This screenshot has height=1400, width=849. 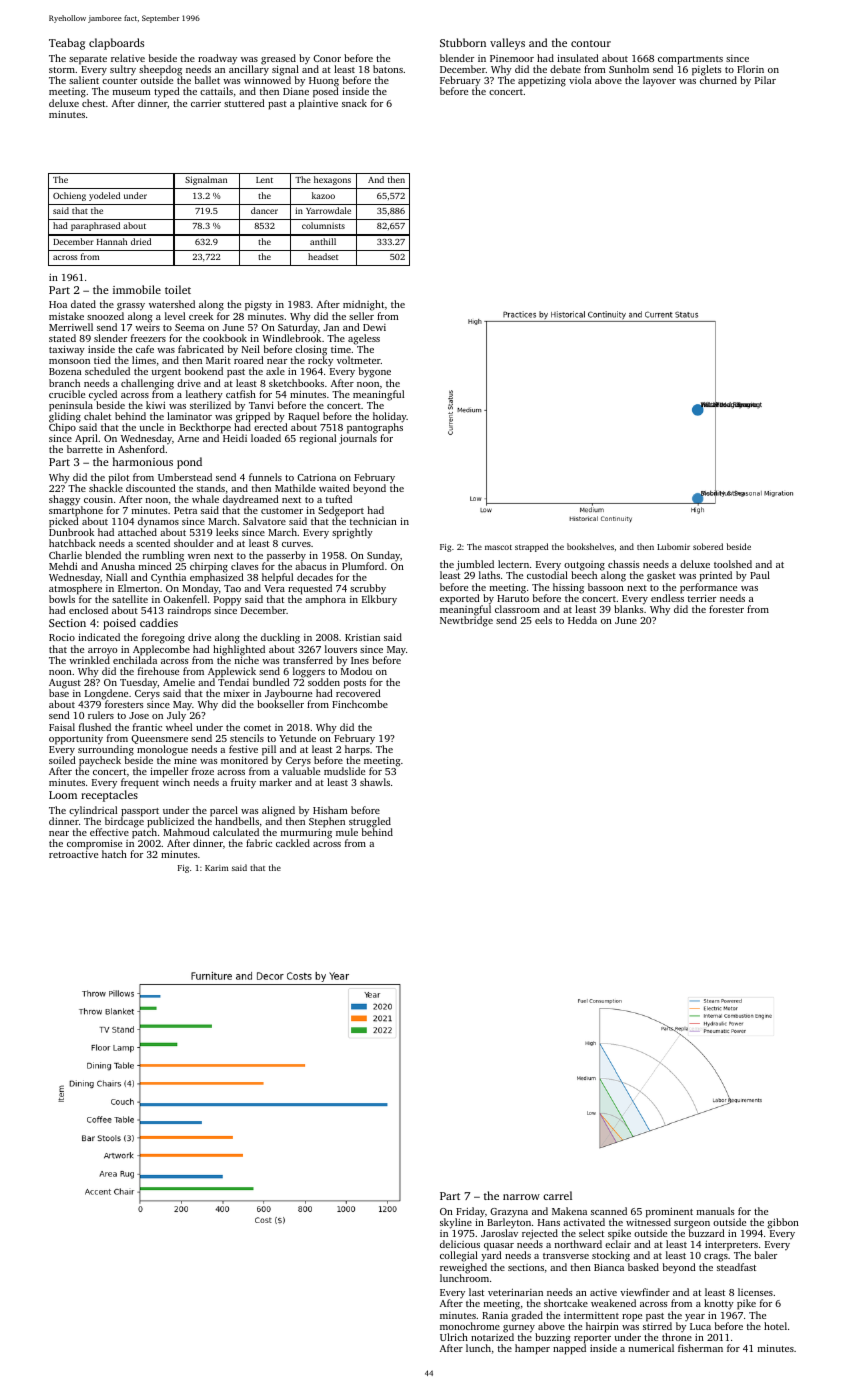 I want to click on kiwi, so click(x=155, y=405).
